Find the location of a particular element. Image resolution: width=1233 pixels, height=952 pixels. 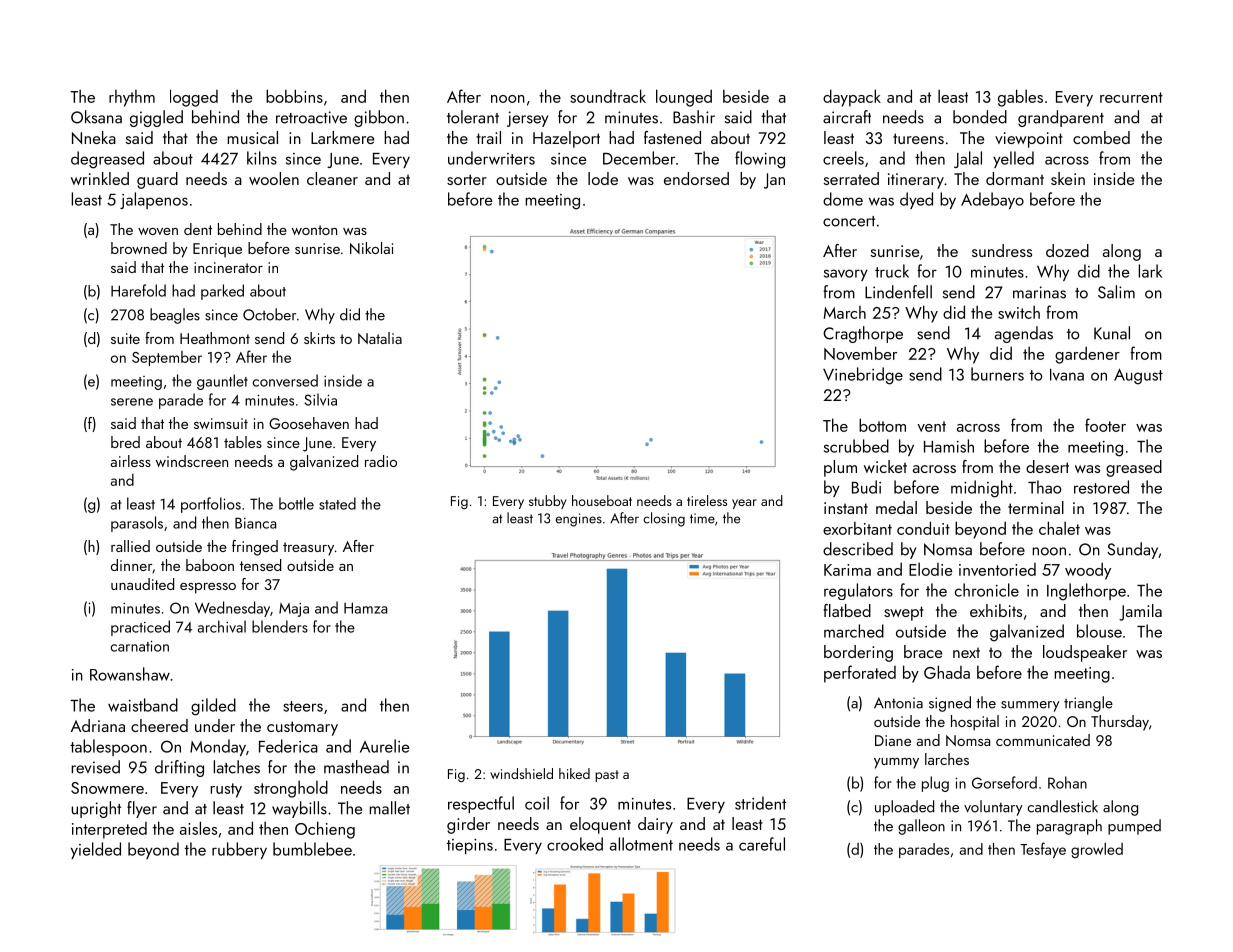

radio is located at coordinates (381, 461).
